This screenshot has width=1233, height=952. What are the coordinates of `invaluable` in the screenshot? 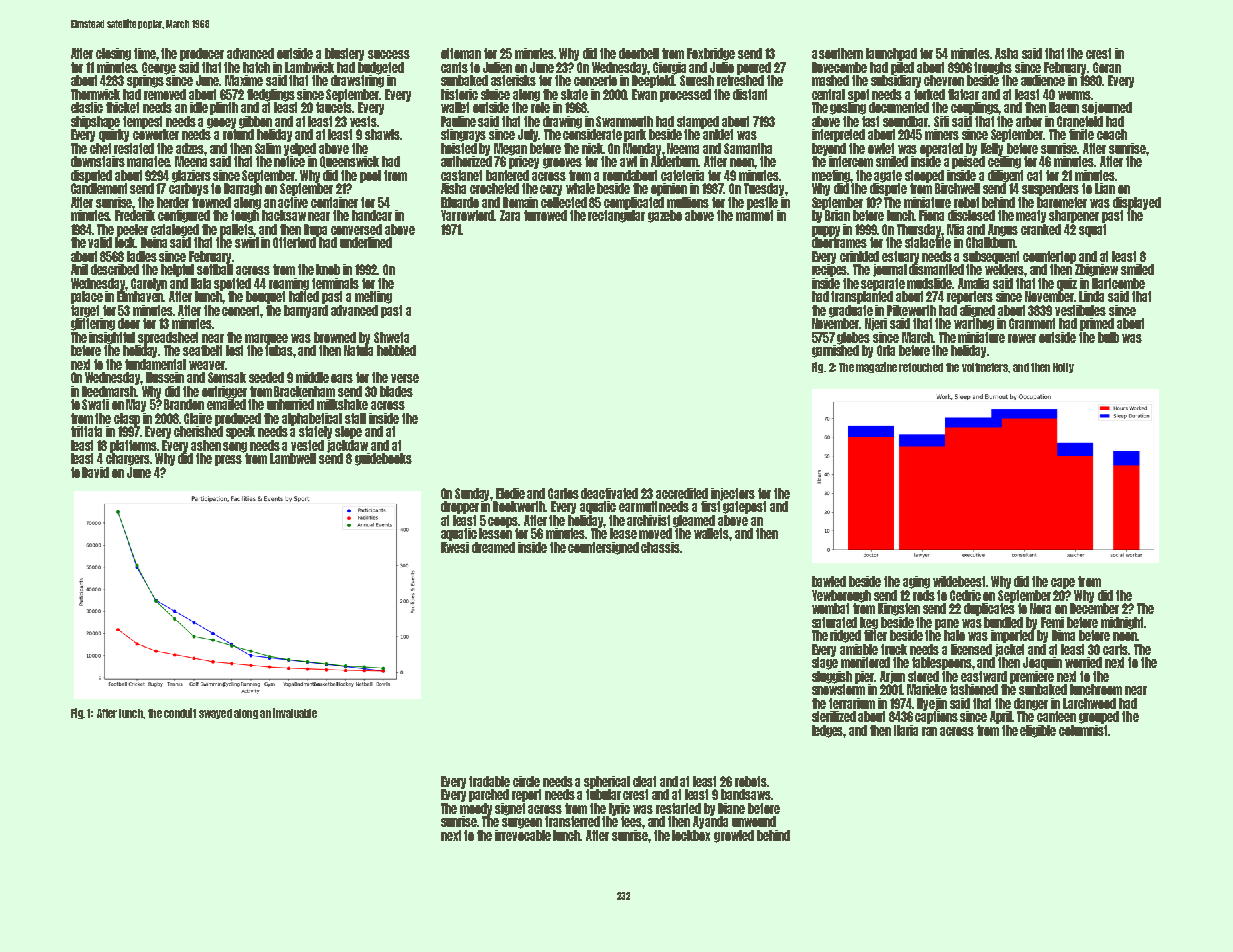 It's located at (295, 713).
